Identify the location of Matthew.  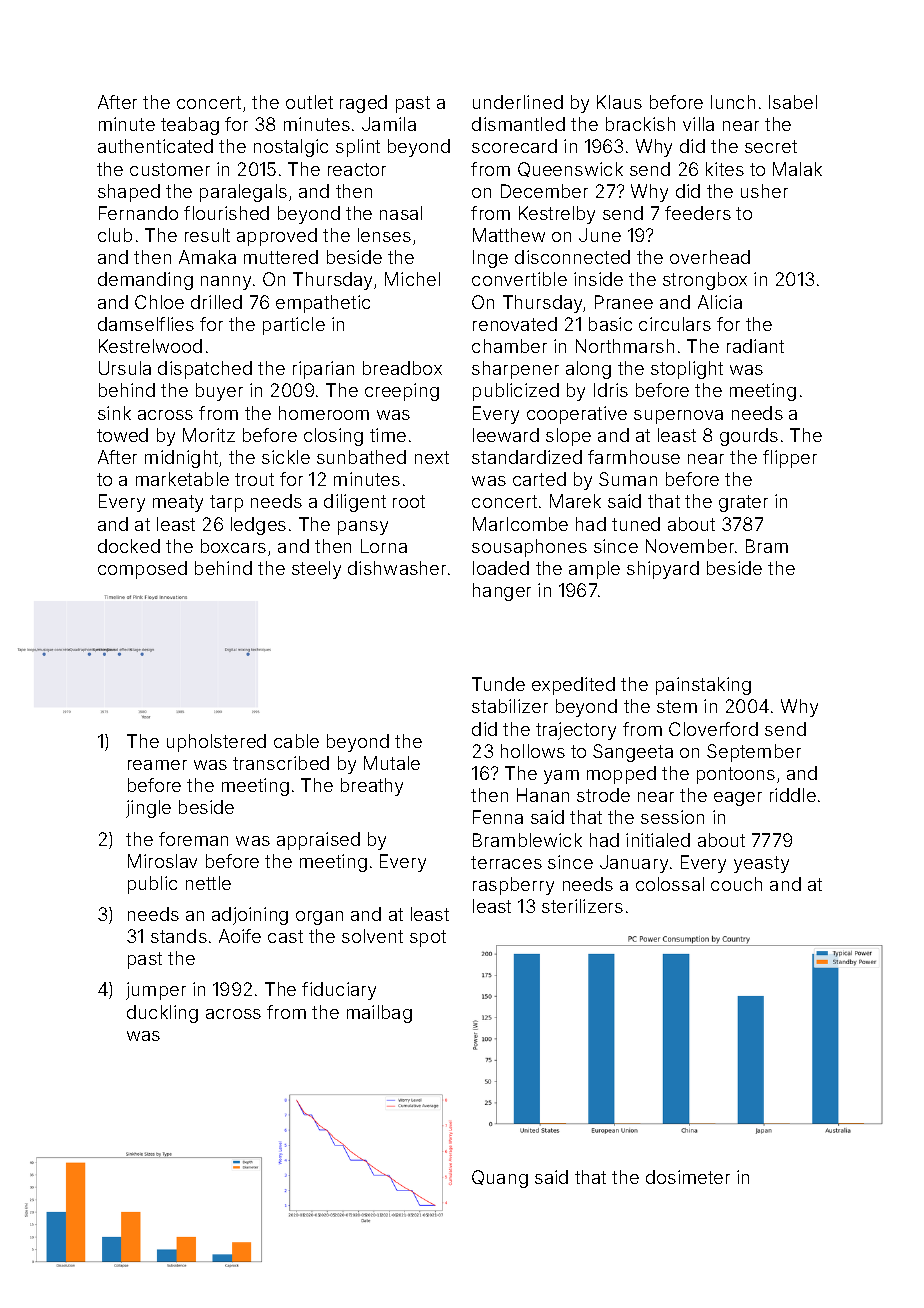
(509, 235).
